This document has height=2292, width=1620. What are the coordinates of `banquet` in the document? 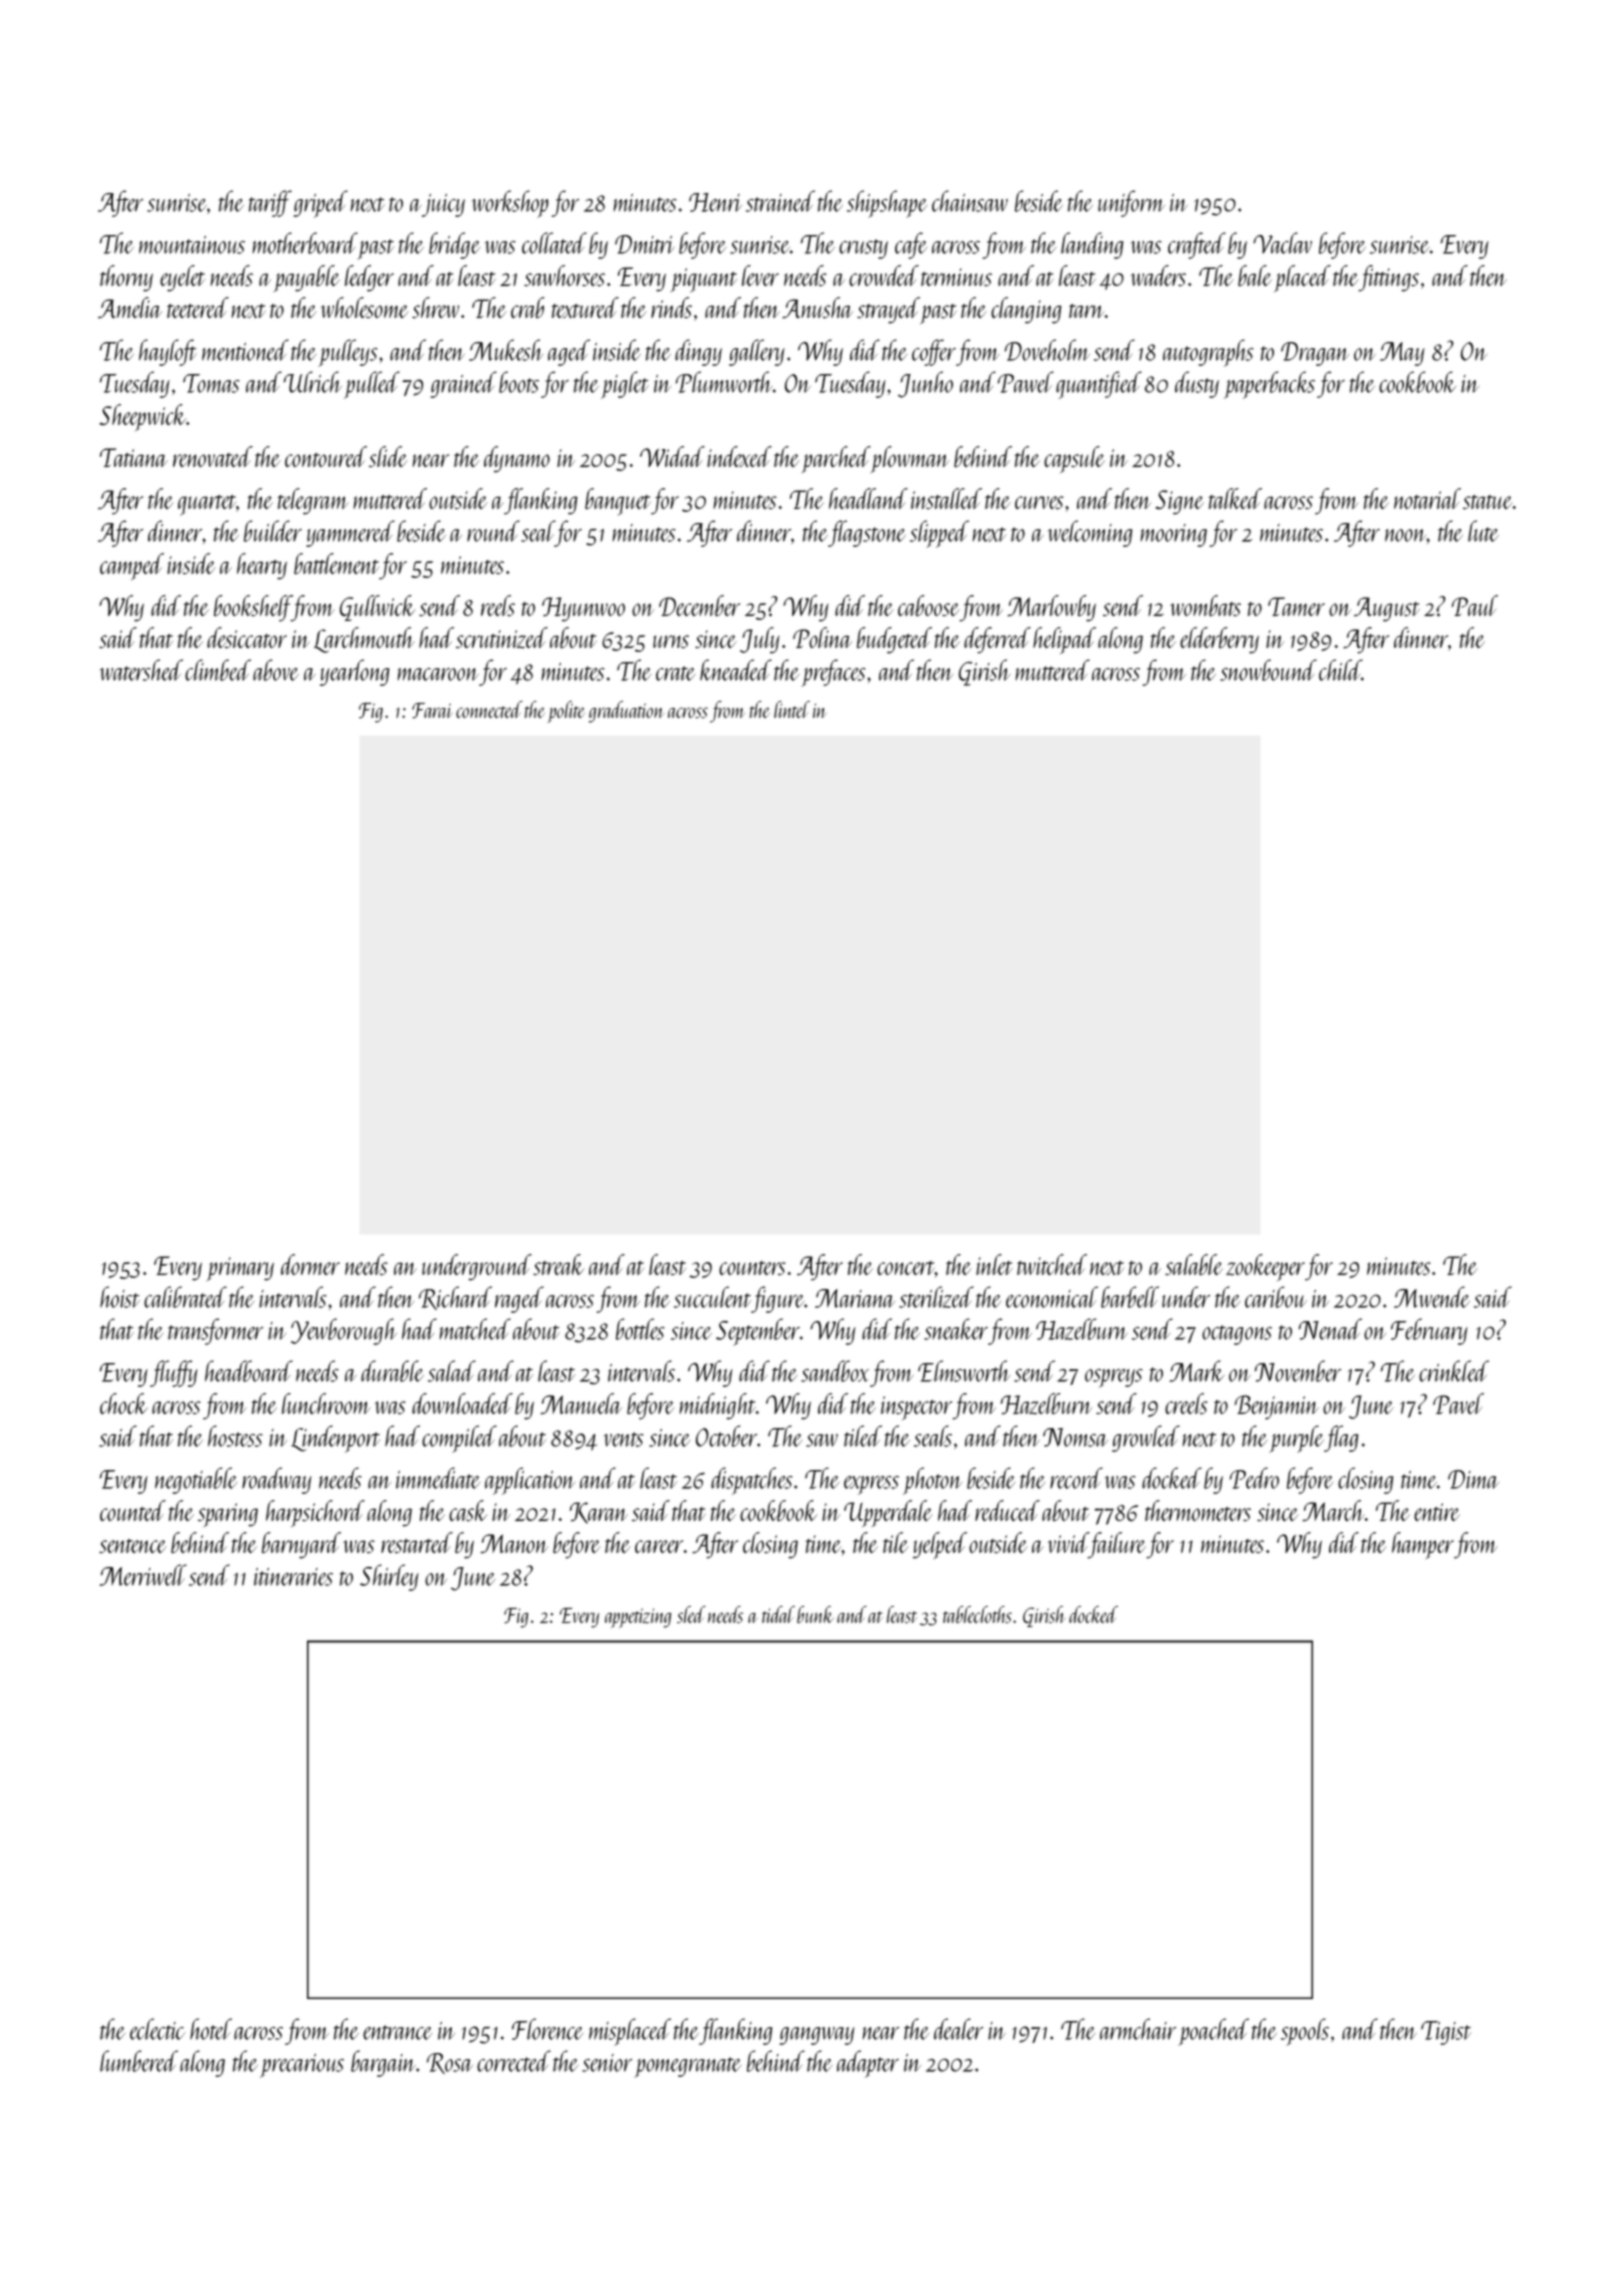 It's located at (618, 502).
